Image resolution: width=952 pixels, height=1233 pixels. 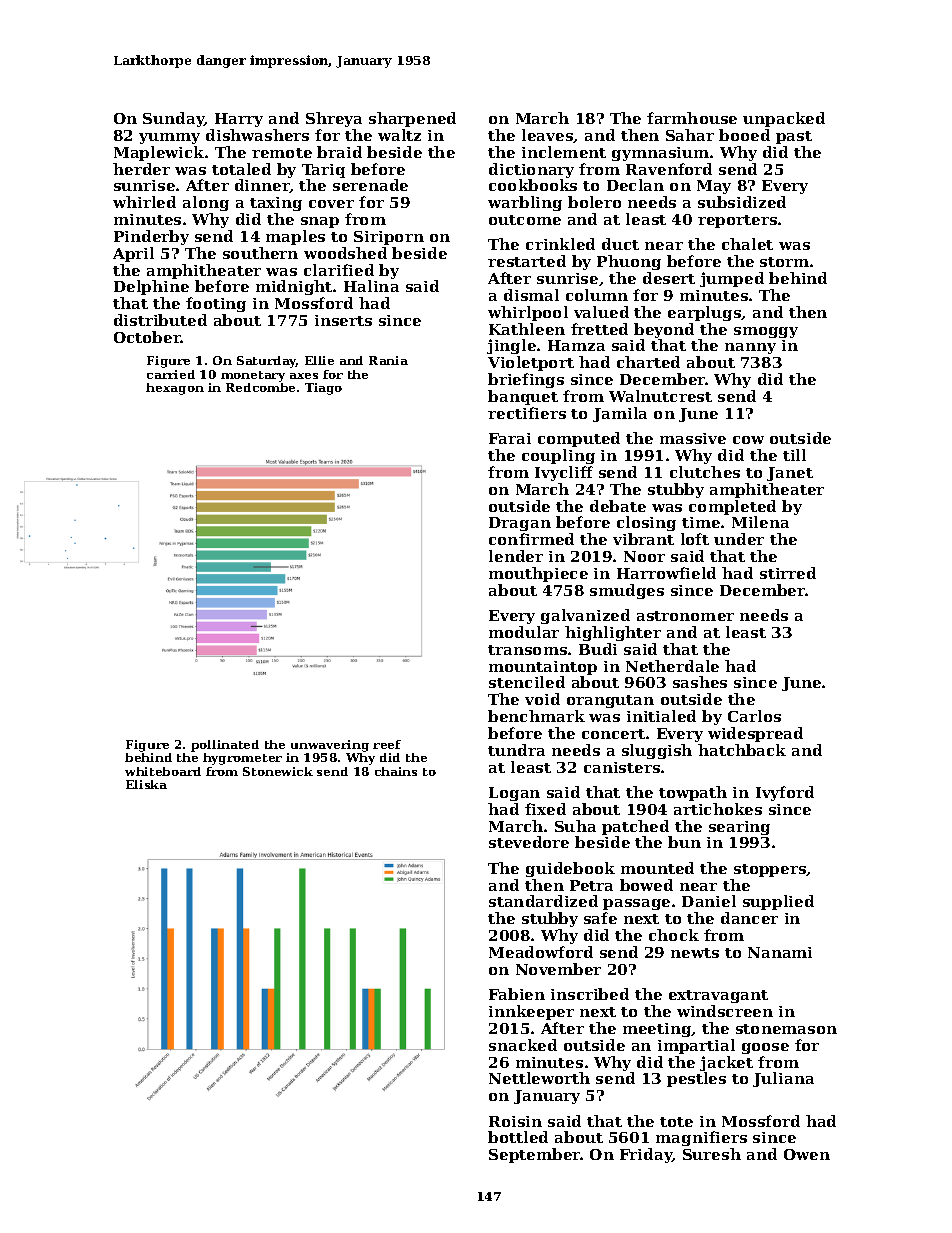 I want to click on supplied, so click(x=778, y=902).
